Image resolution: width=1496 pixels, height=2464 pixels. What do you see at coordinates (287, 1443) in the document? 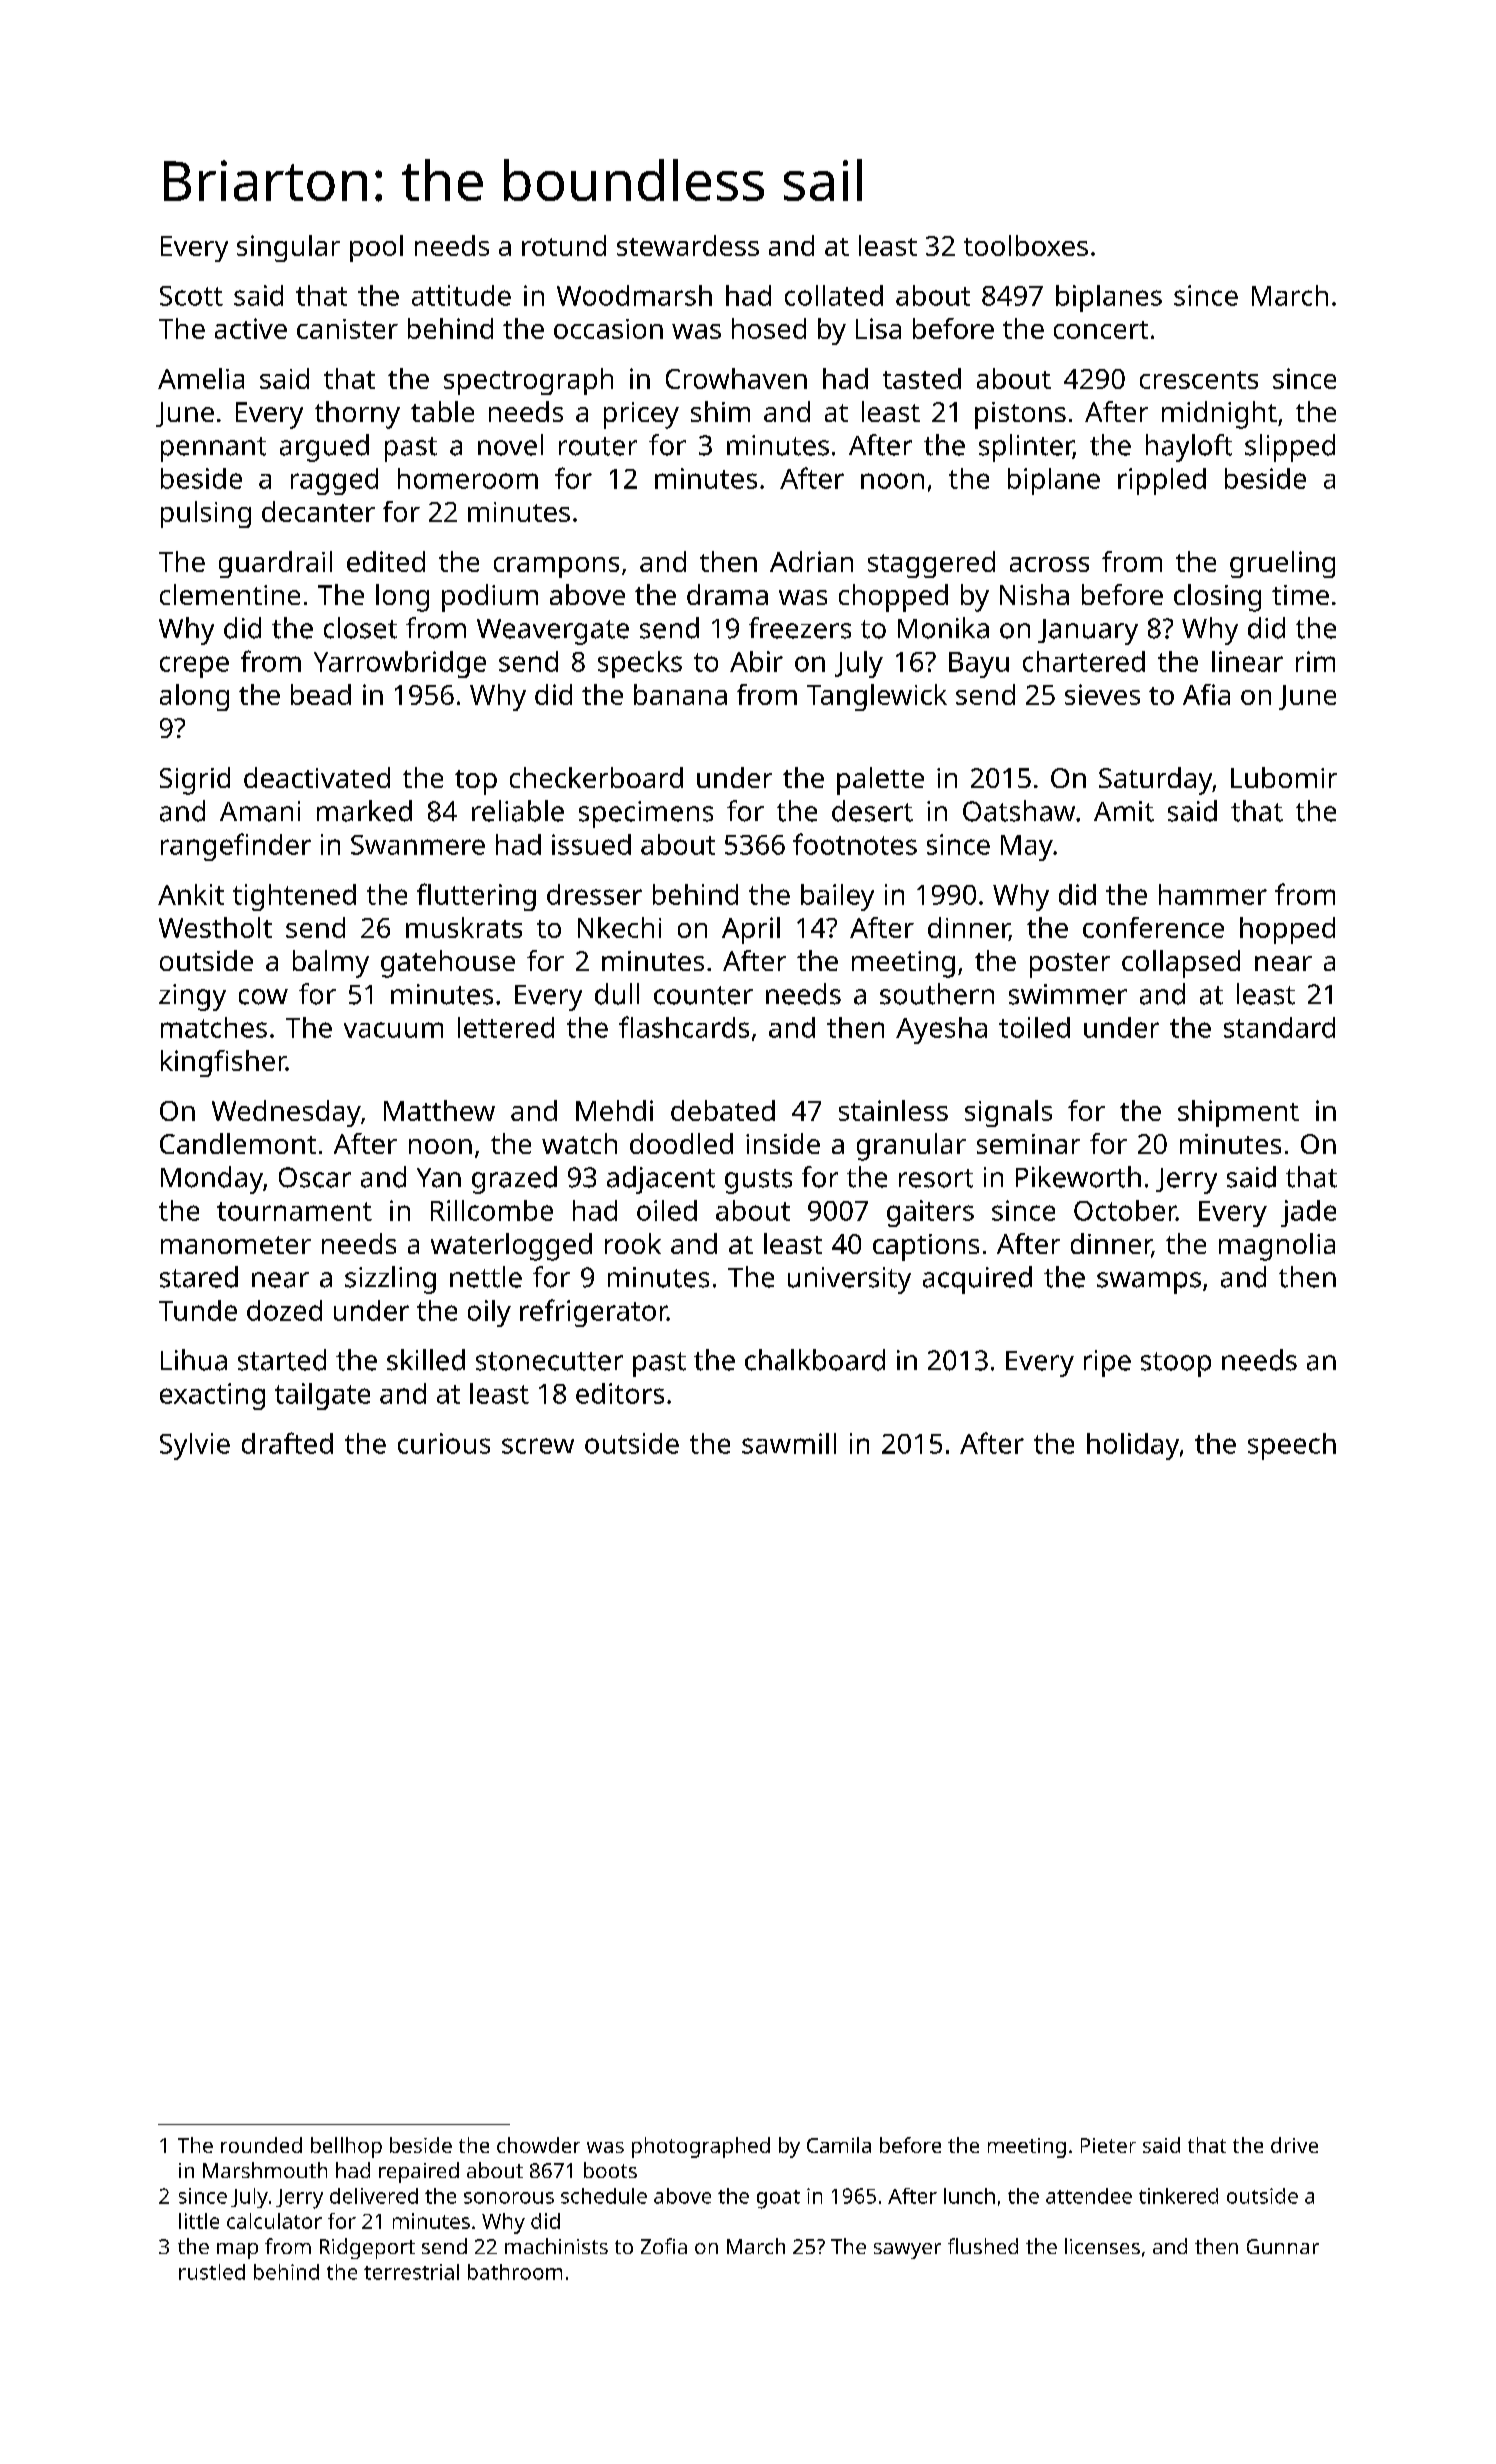
I see `drafted` at bounding box center [287, 1443].
